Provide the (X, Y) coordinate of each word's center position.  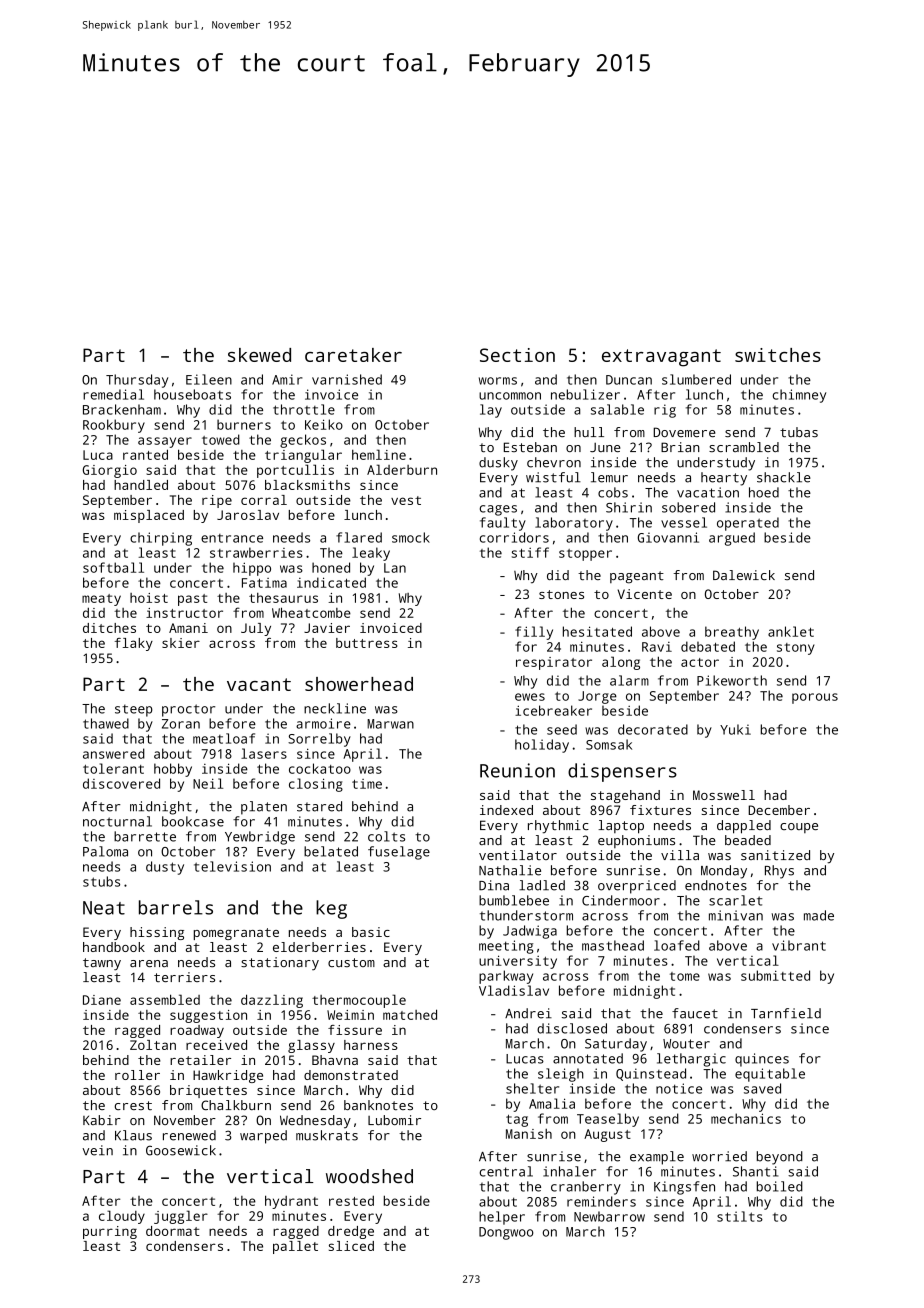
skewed (259, 355)
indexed (506, 810)
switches (778, 355)
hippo (252, 569)
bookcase (193, 821)
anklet (791, 631)
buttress (367, 643)
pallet (295, 1247)
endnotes (716, 885)
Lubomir (394, 1120)
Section (517, 355)
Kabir (102, 1120)
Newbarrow (609, 1216)
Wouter (686, 1044)
